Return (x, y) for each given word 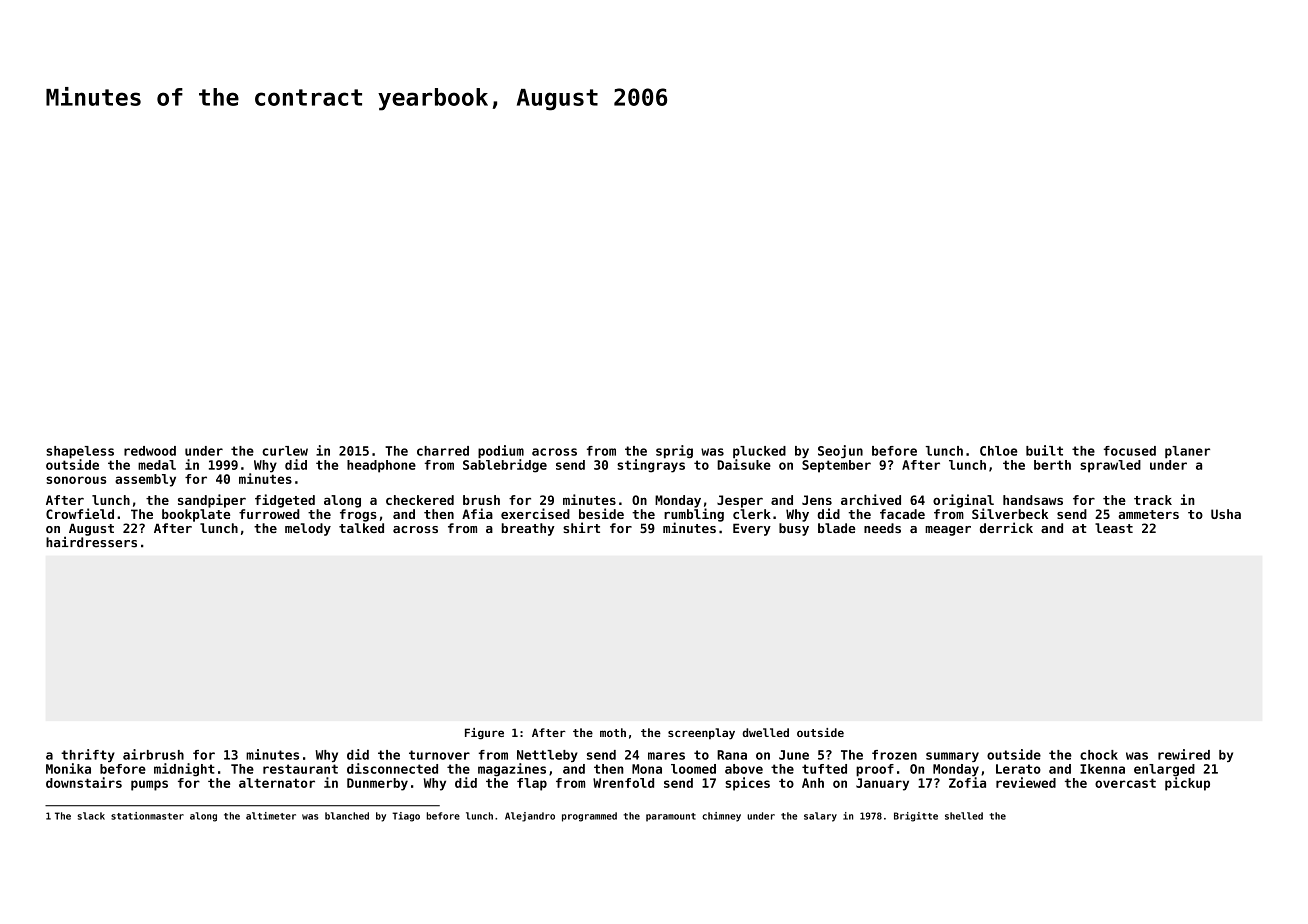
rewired (1184, 754)
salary (820, 817)
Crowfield (80, 513)
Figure (484, 734)
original (963, 501)
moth (613, 732)
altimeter (271, 816)
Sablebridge (505, 466)
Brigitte (916, 817)
